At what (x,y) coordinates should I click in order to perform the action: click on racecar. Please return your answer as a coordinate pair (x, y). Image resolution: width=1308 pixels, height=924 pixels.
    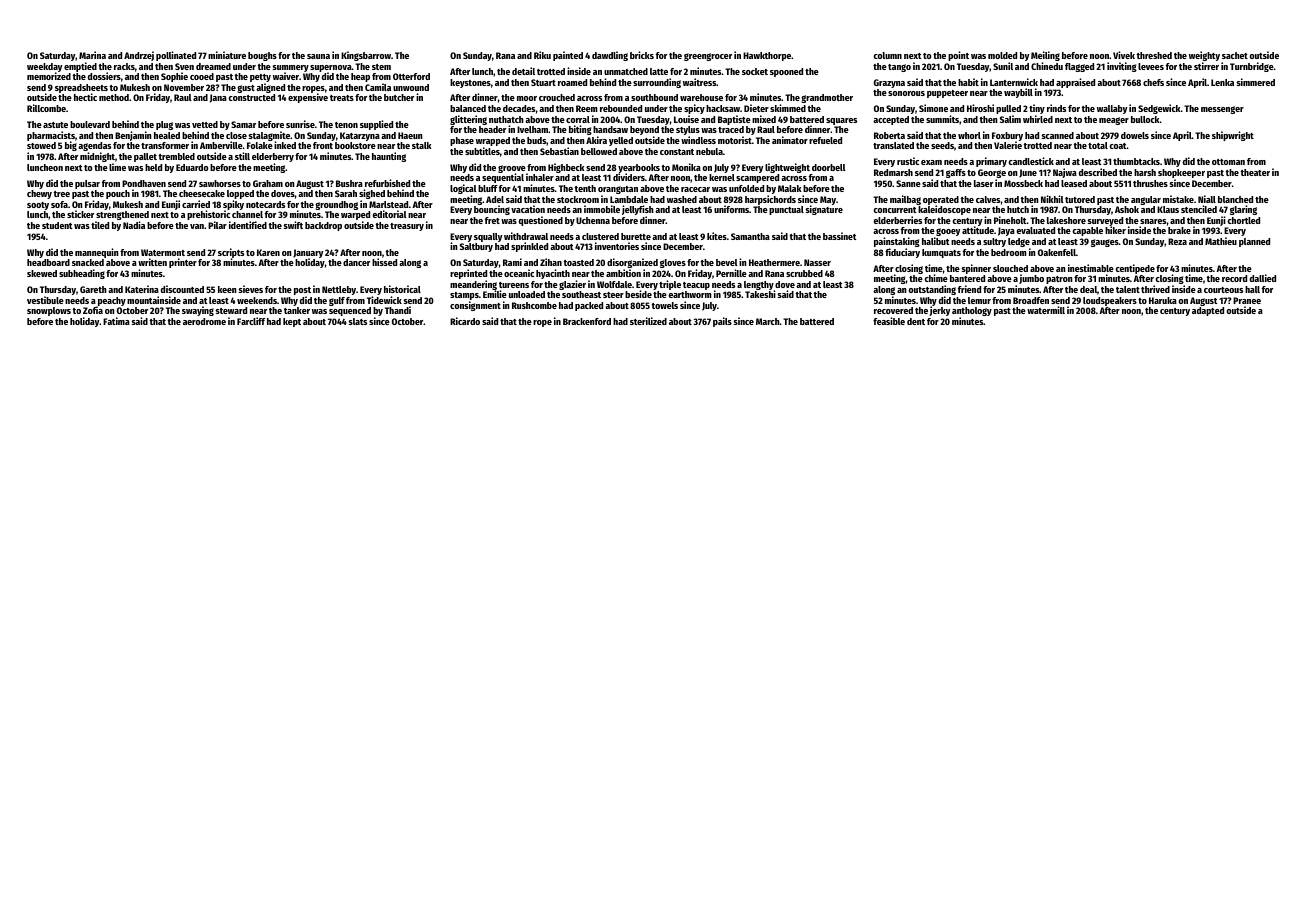
    Looking at the image, I should click on (695, 189).
